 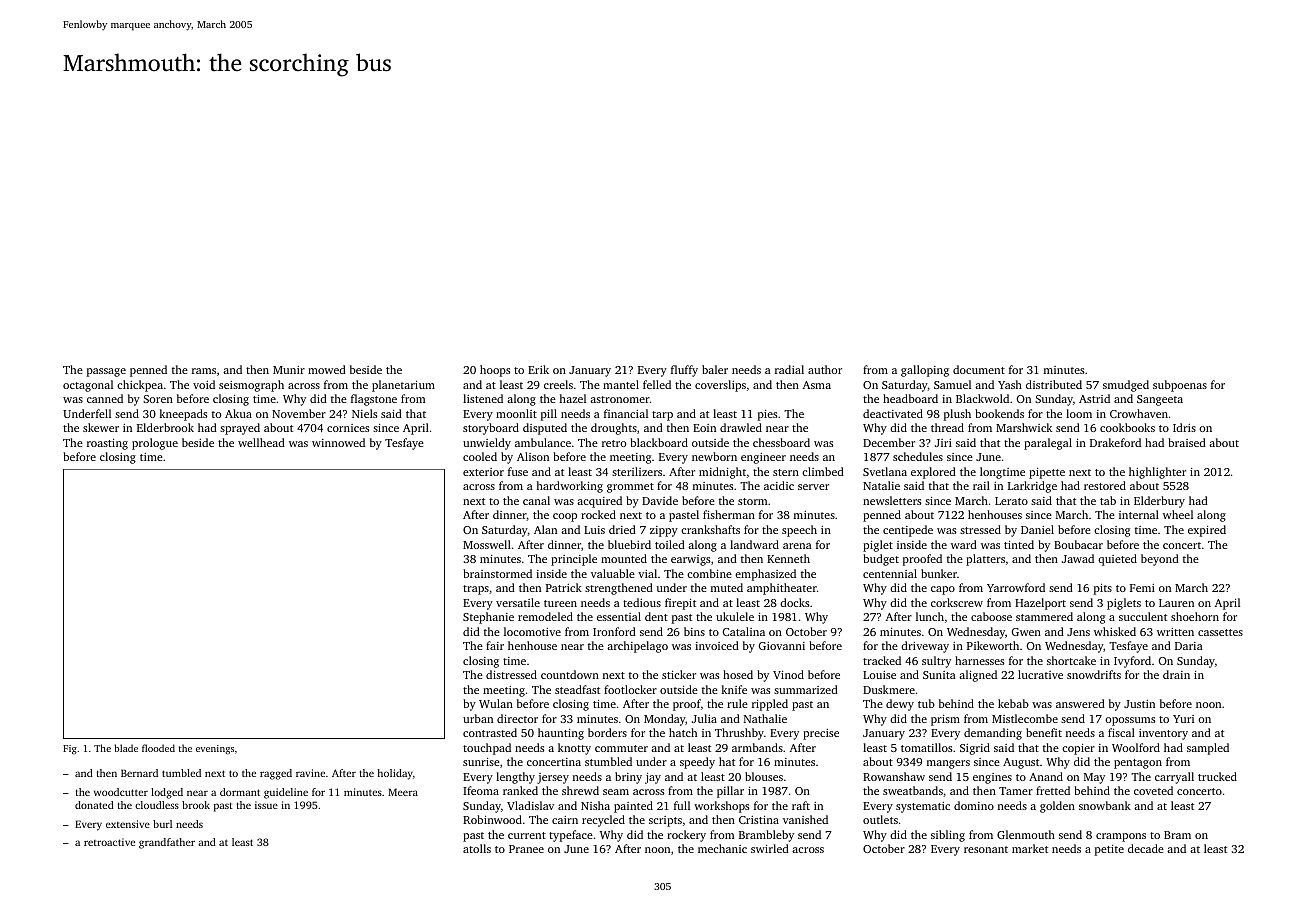 I want to click on document, so click(x=979, y=369).
